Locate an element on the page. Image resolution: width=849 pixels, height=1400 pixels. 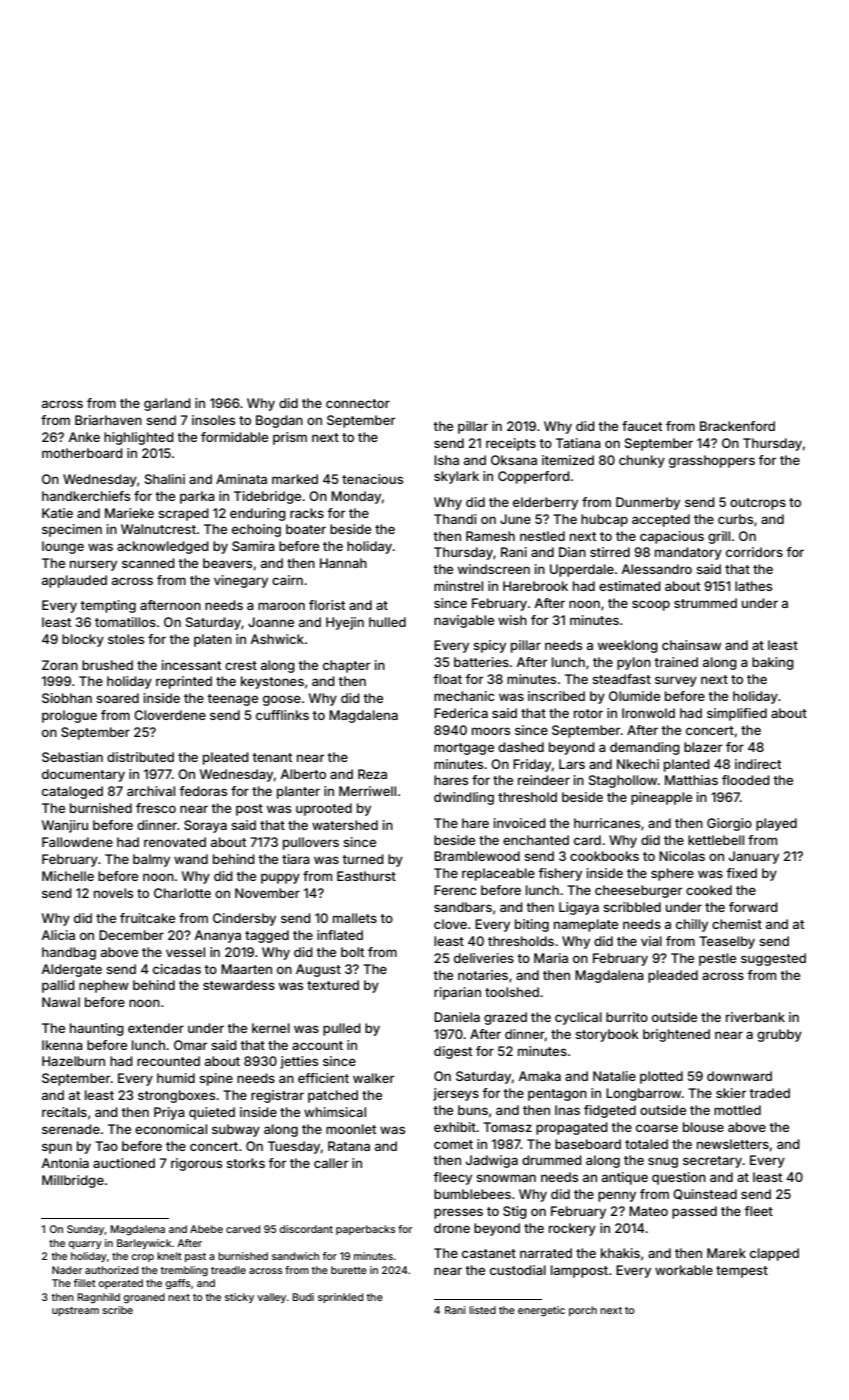
garland is located at coordinates (167, 404).
